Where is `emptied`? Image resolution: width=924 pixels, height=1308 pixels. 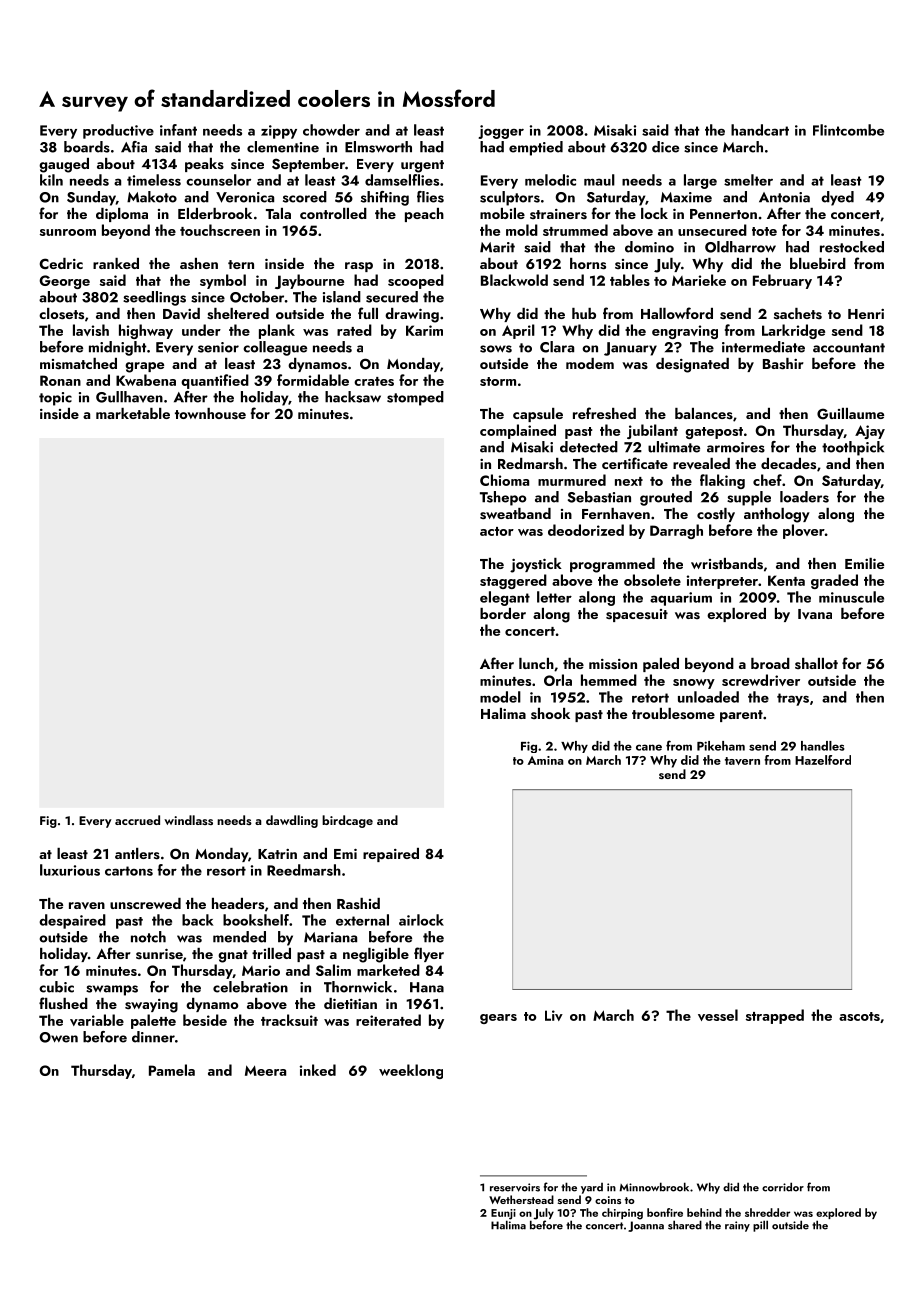
emptied is located at coordinates (536, 148).
